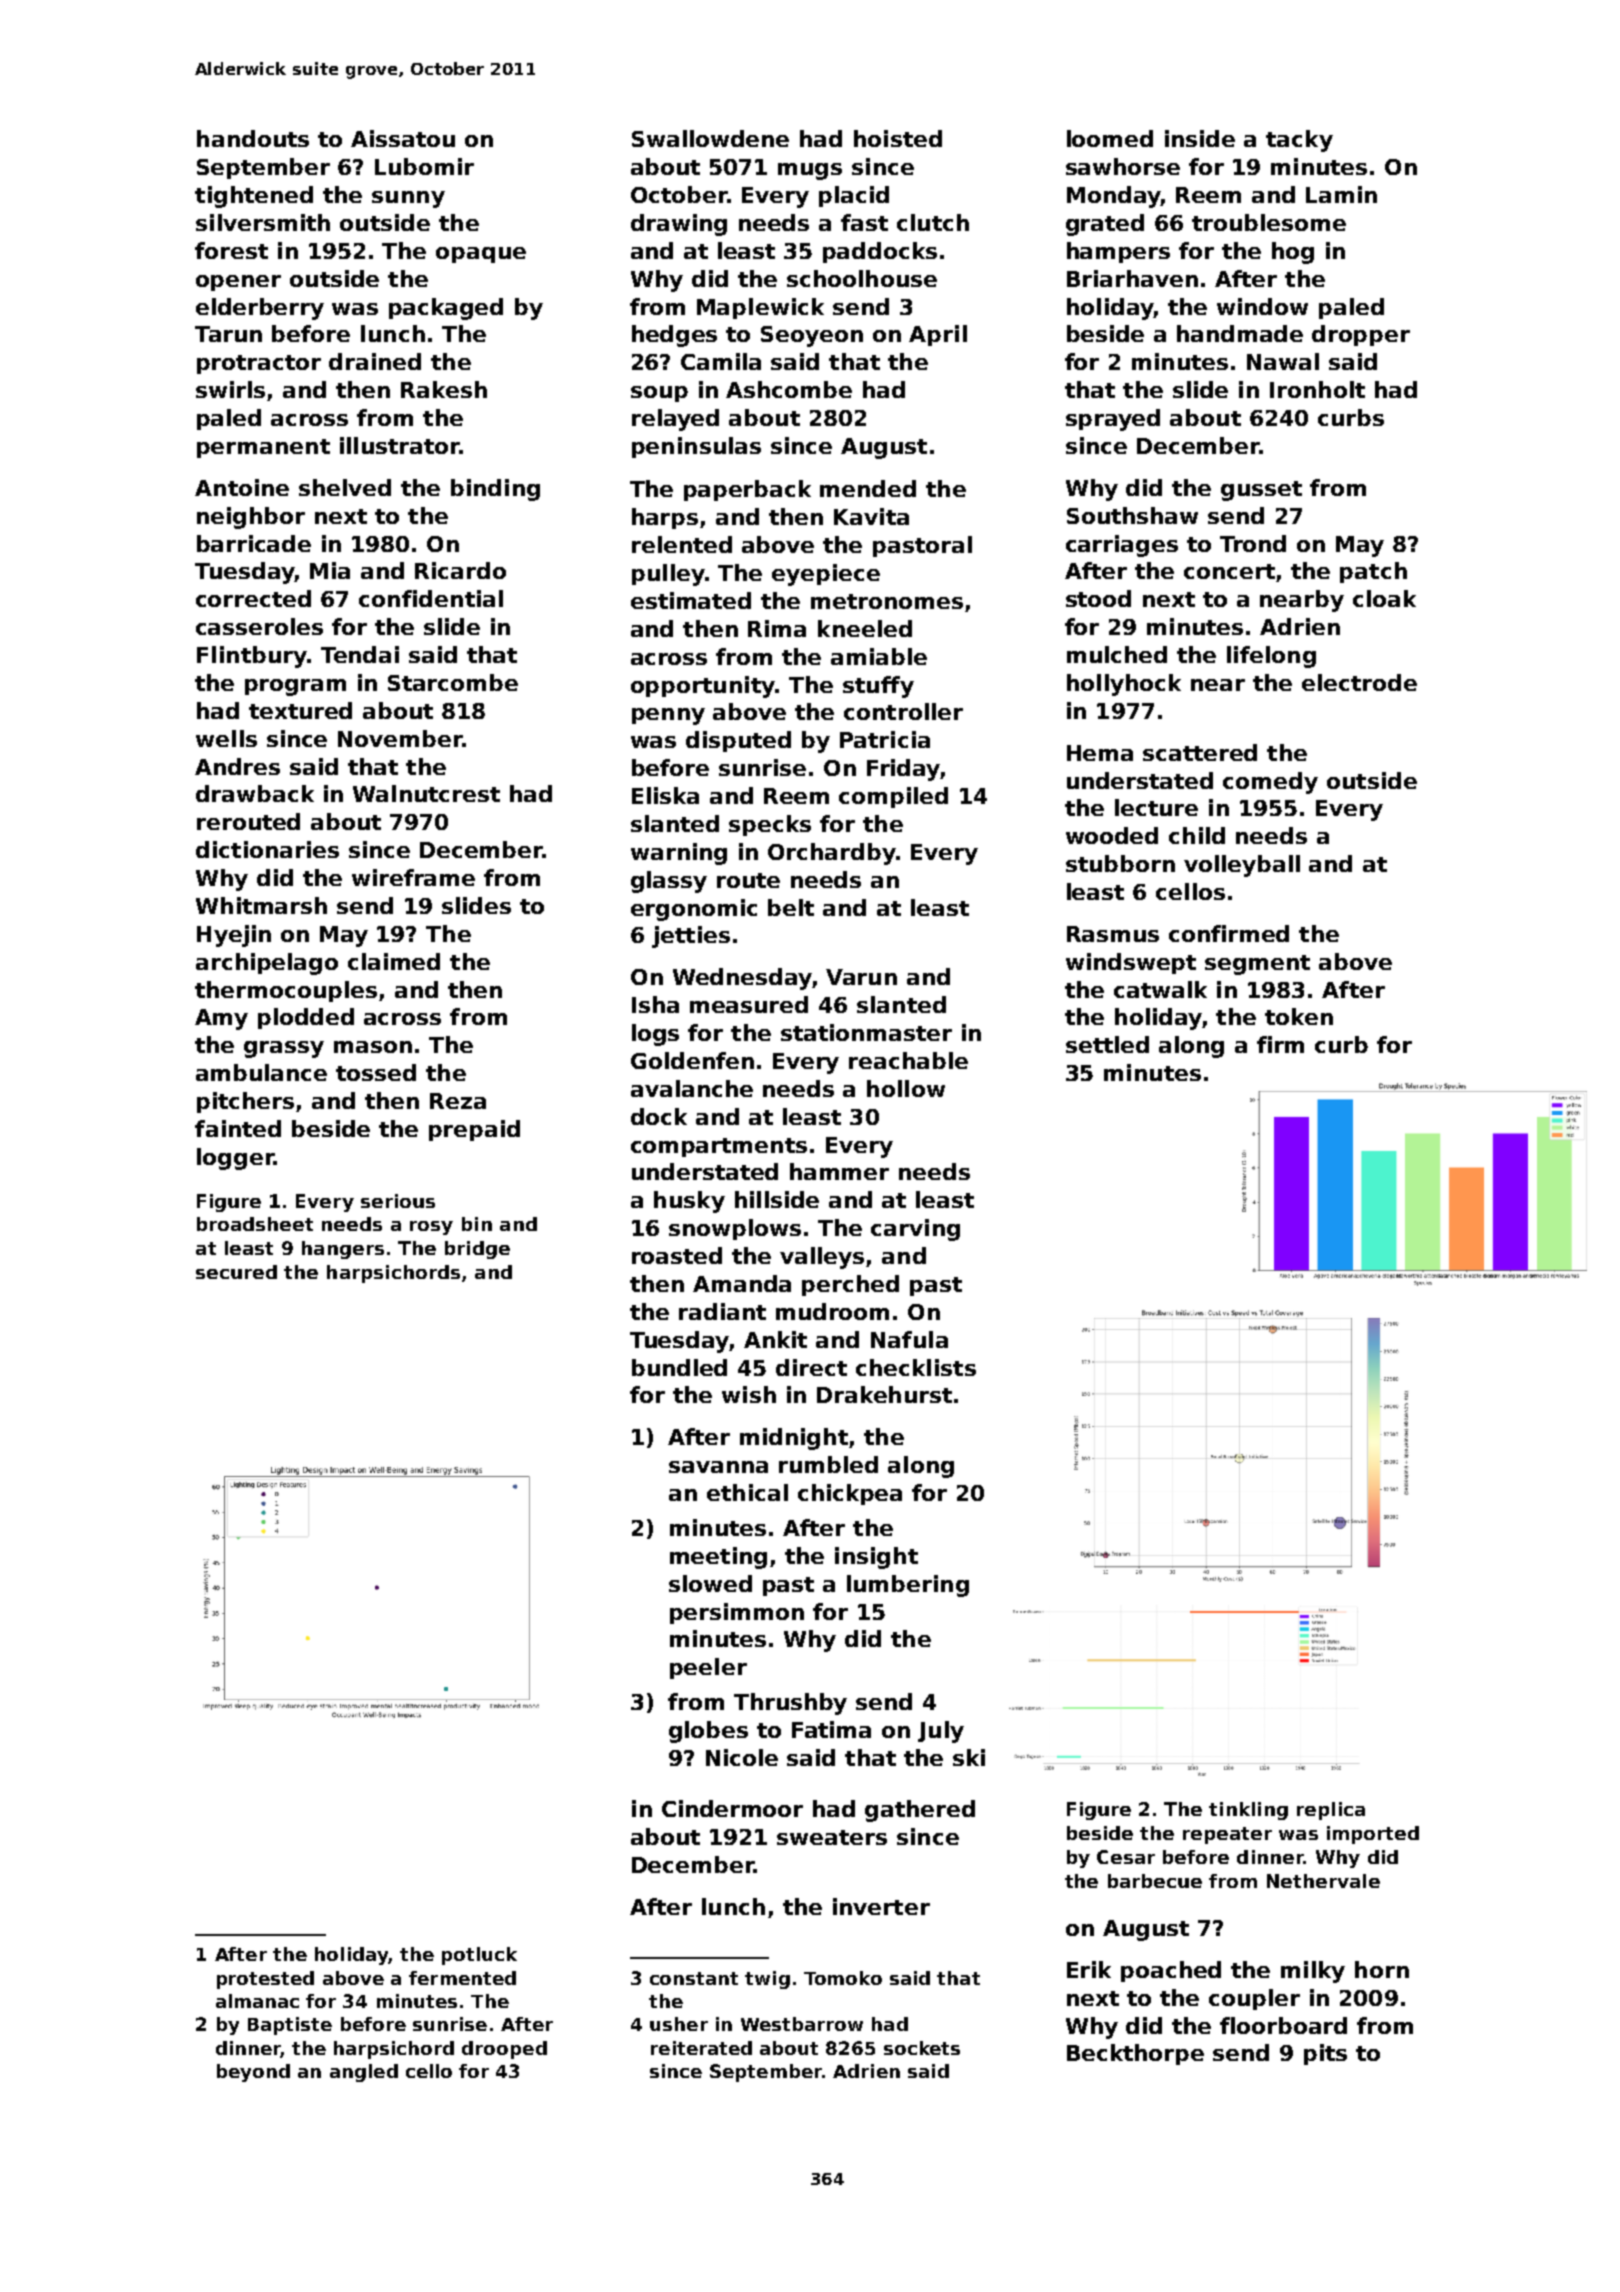 Image resolution: width=1620 pixels, height=2292 pixels. What do you see at coordinates (1299, 1016) in the screenshot?
I see `token` at bounding box center [1299, 1016].
